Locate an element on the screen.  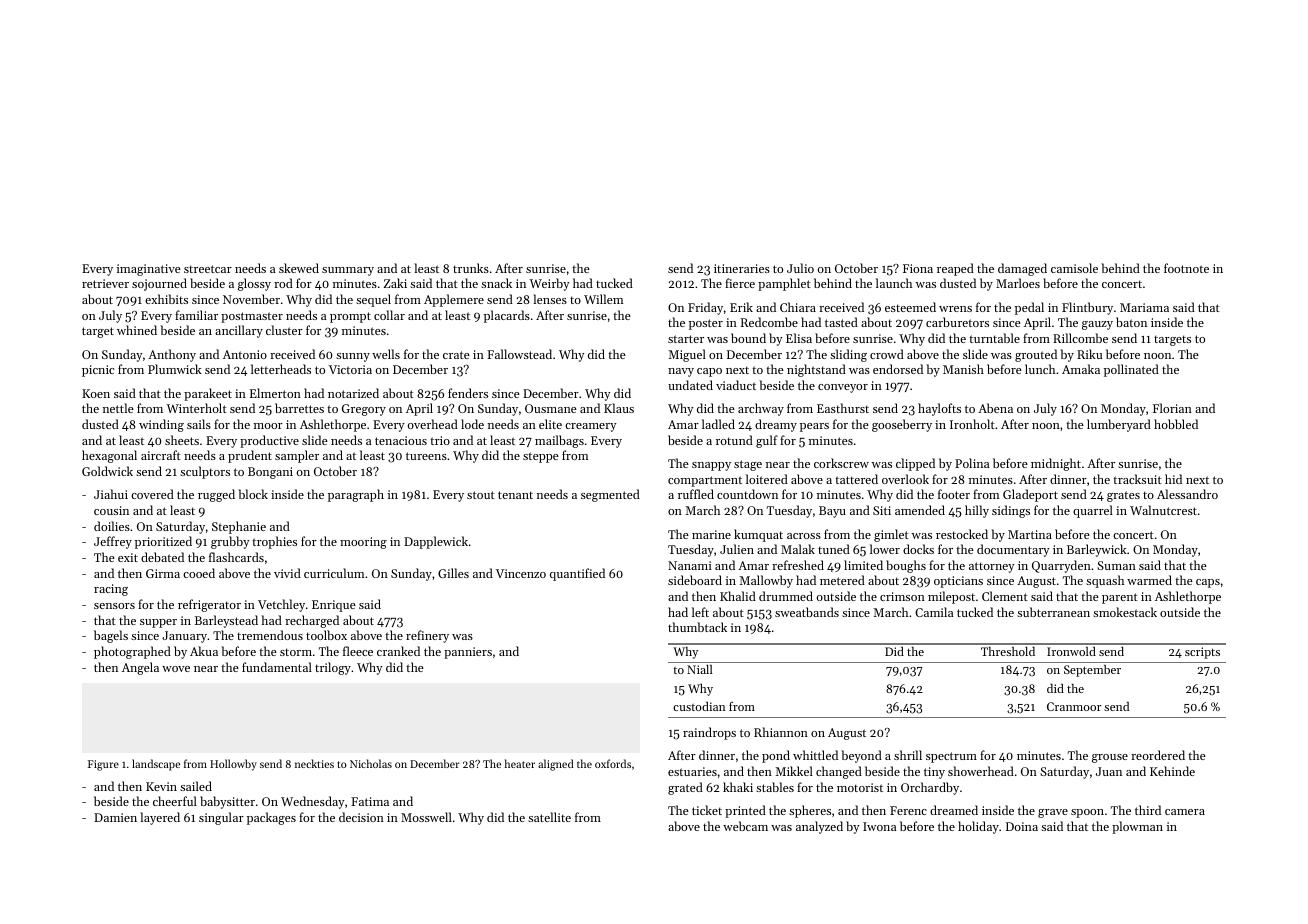
quarrel is located at coordinates (1093, 511).
